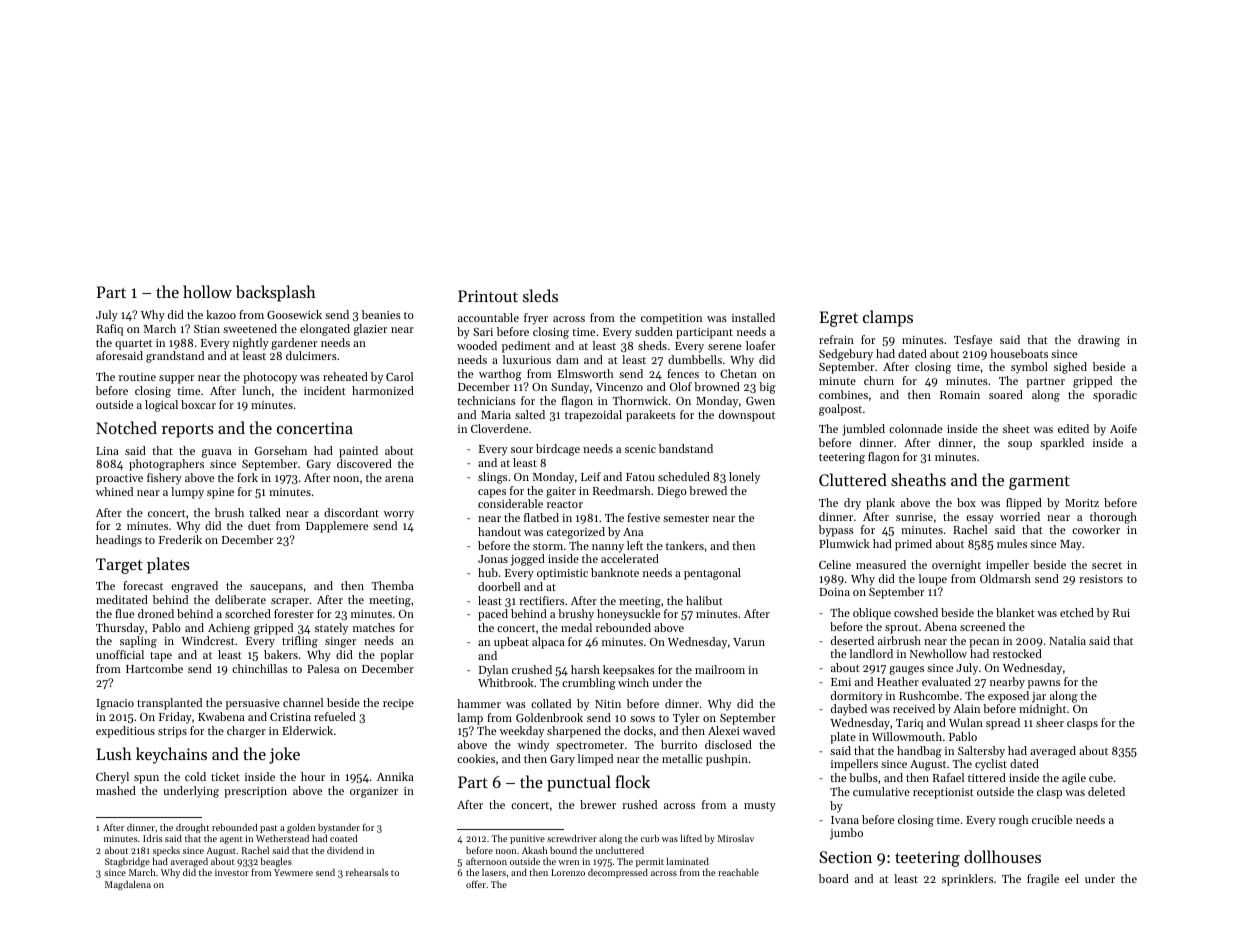 The height and width of the document is (952, 1233). What do you see at coordinates (1044, 684) in the document?
I see `pawns` at bounding box center [1044, 684].
